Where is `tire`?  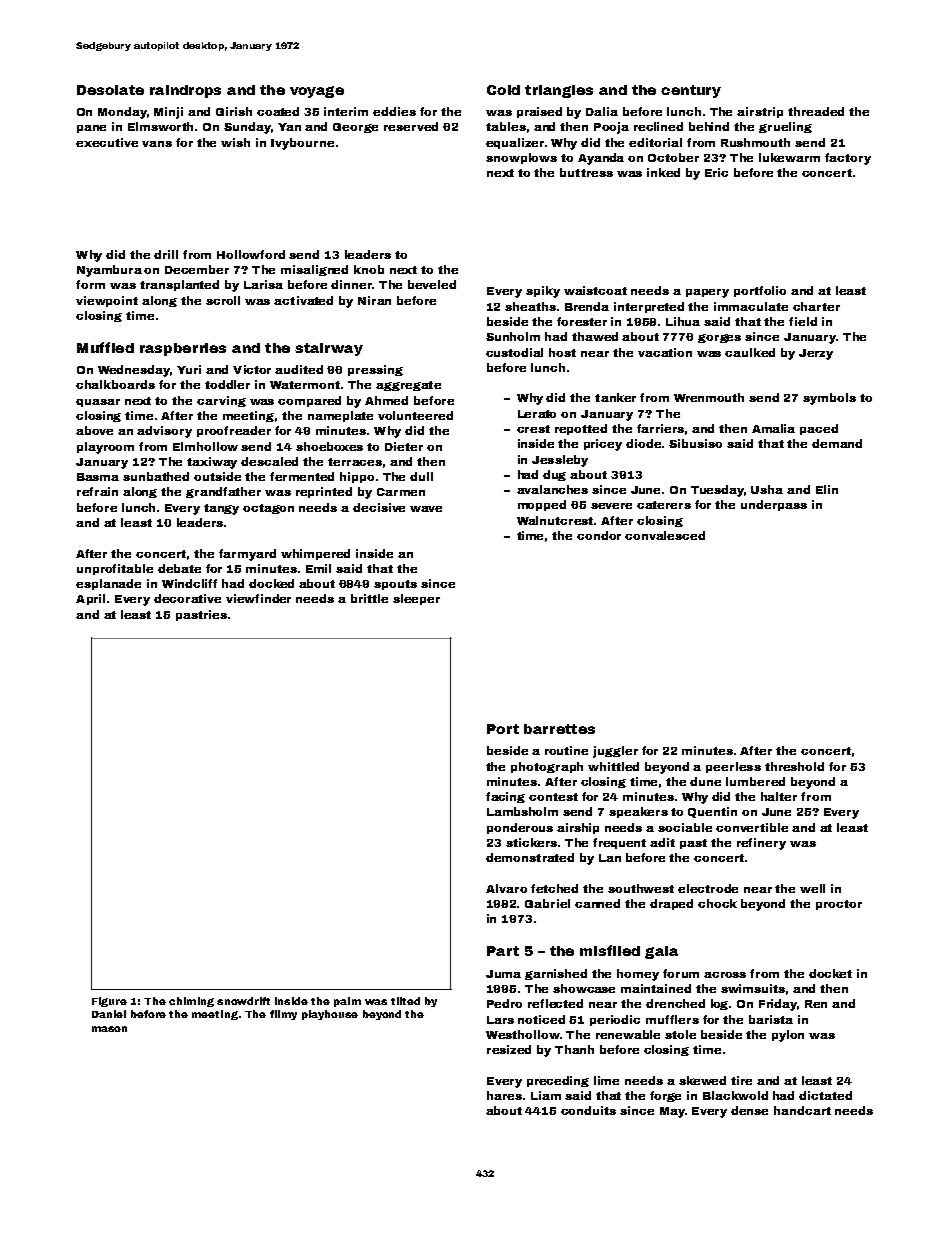 tire is located at coordinates (741, 1080).
